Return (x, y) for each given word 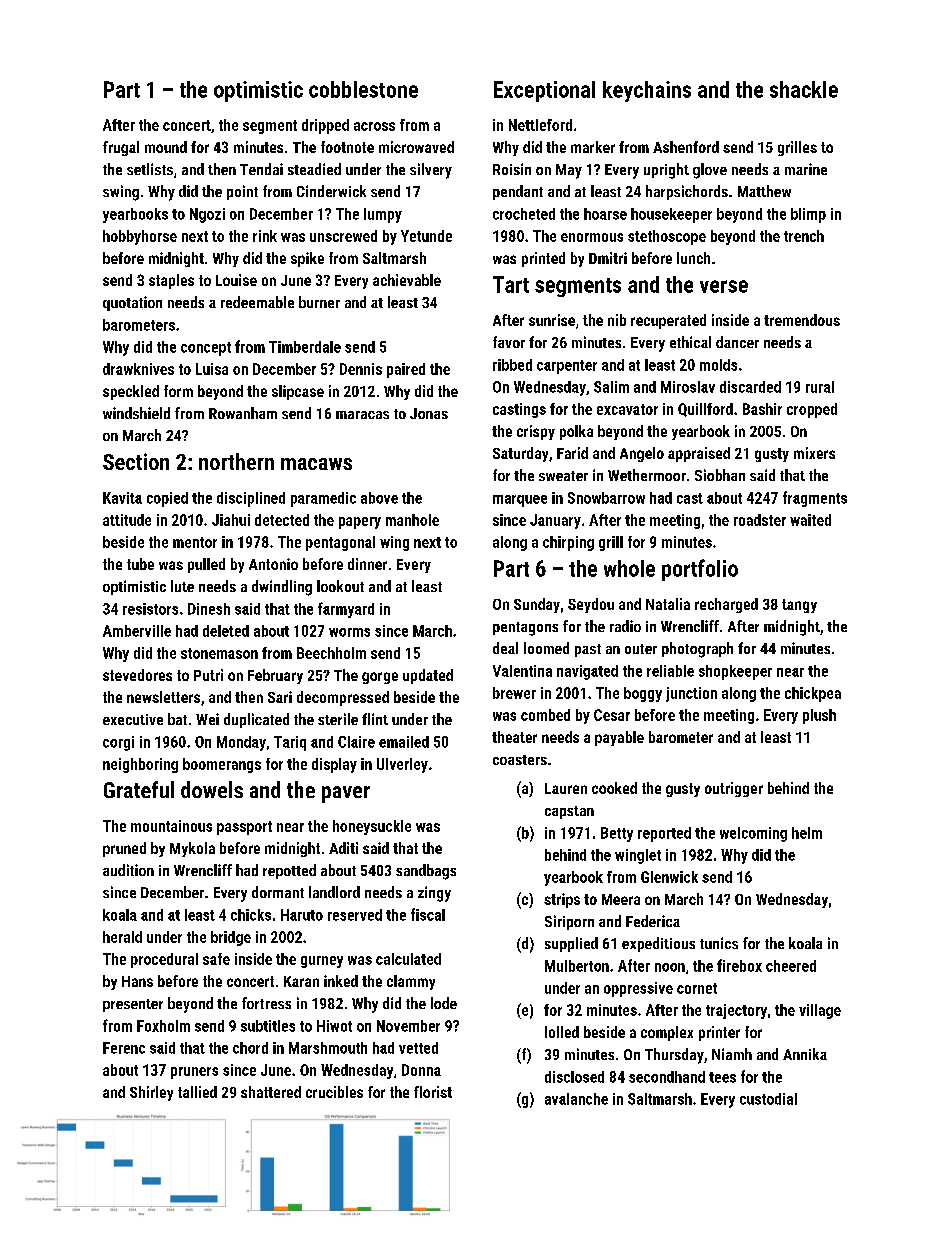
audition (128, 870)
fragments (815, 499)
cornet (697, 988)
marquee (520, 501)
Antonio (273, 564)
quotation (132, 303)
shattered (271, 1092)
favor (509, 342)
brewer (514, 693)
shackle (804, 89)
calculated (408, 959)
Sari (280, 697)
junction (691, 694)
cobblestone (363, 89)
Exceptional (544, 91)
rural (820, 387)
